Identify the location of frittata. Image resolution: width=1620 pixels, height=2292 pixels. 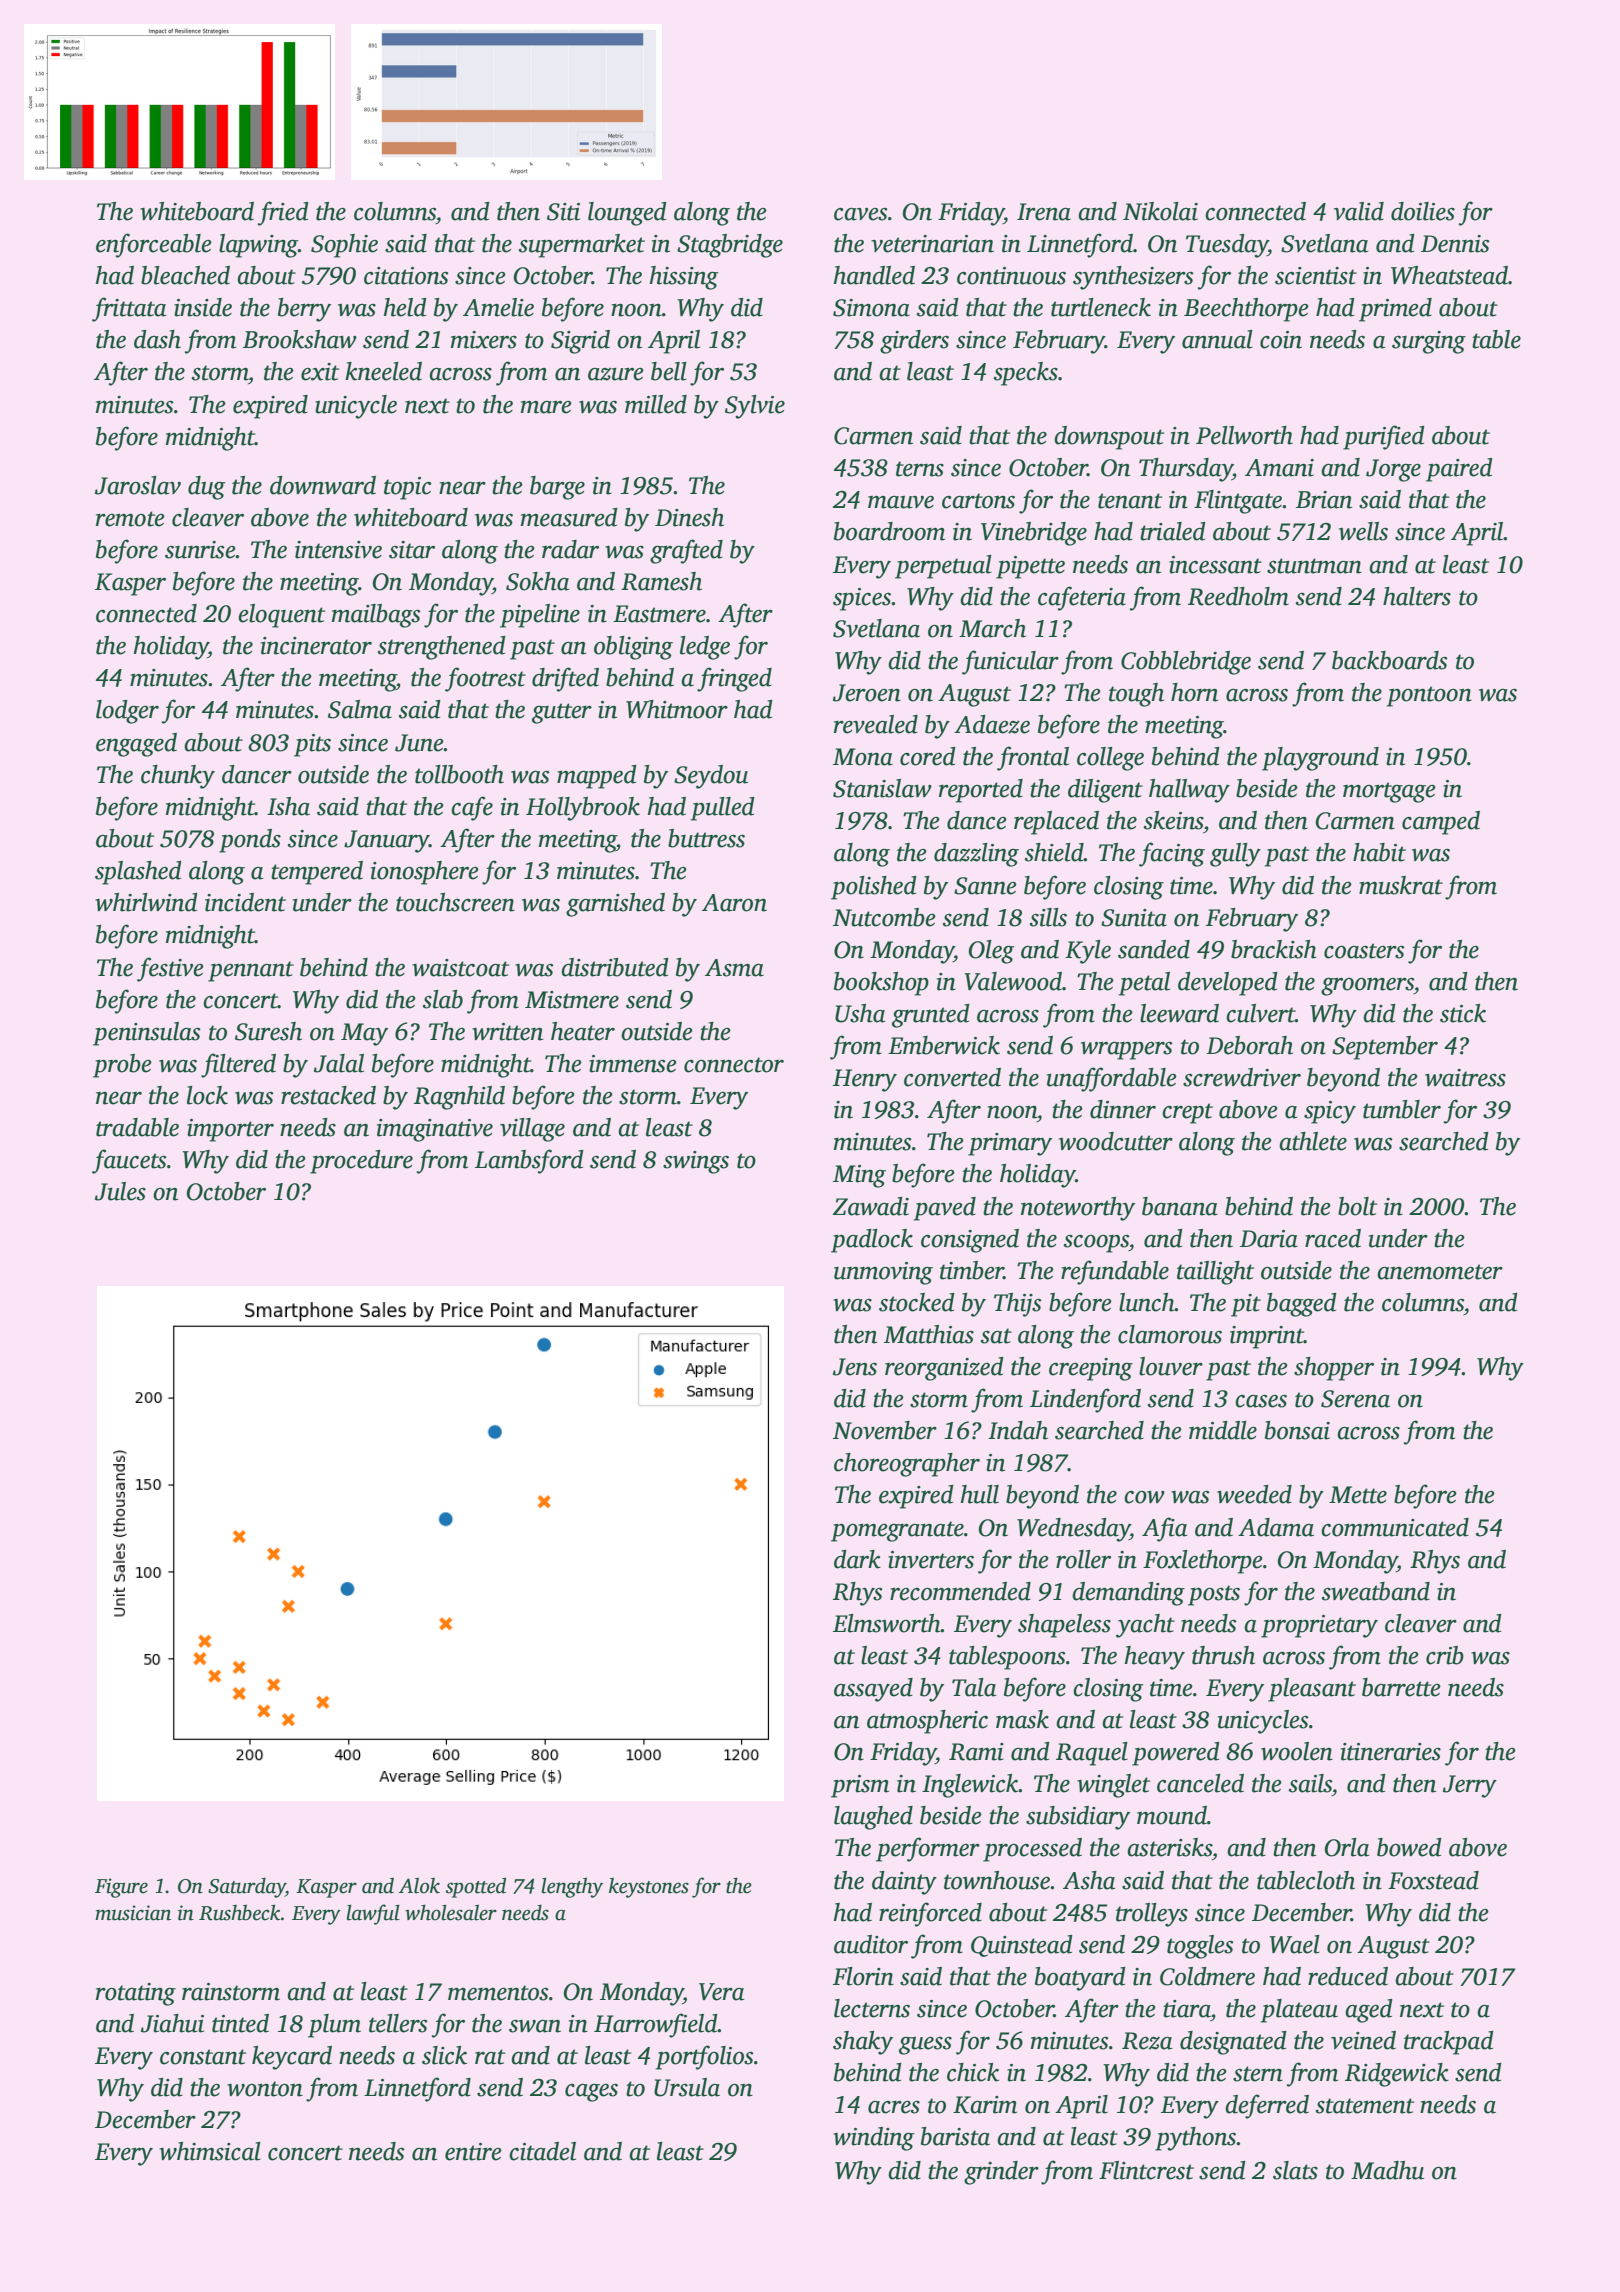
(129, 309).
